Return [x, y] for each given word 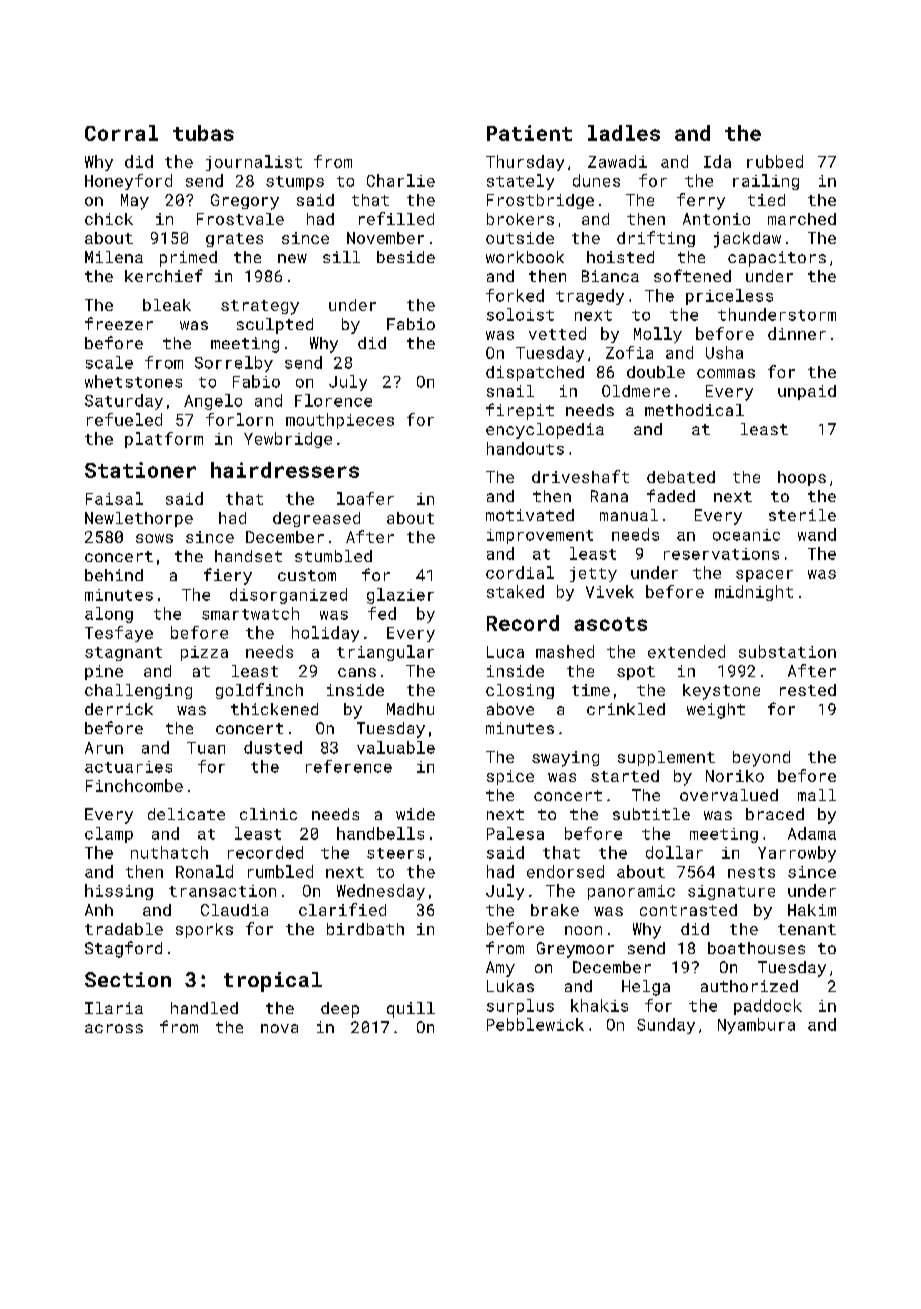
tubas [203, 133]
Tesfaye [119, 634]
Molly [658, 335]
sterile [802, 515]
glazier [400, 596]
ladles [624, 133]
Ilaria [114, 1008]
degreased [316, 519]
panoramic [631, 892]
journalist [254, 163]
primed [188, 259]
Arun [104, 748]
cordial [520, 572]
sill [341, 257]
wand [817, 534]
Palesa [515, 833]
